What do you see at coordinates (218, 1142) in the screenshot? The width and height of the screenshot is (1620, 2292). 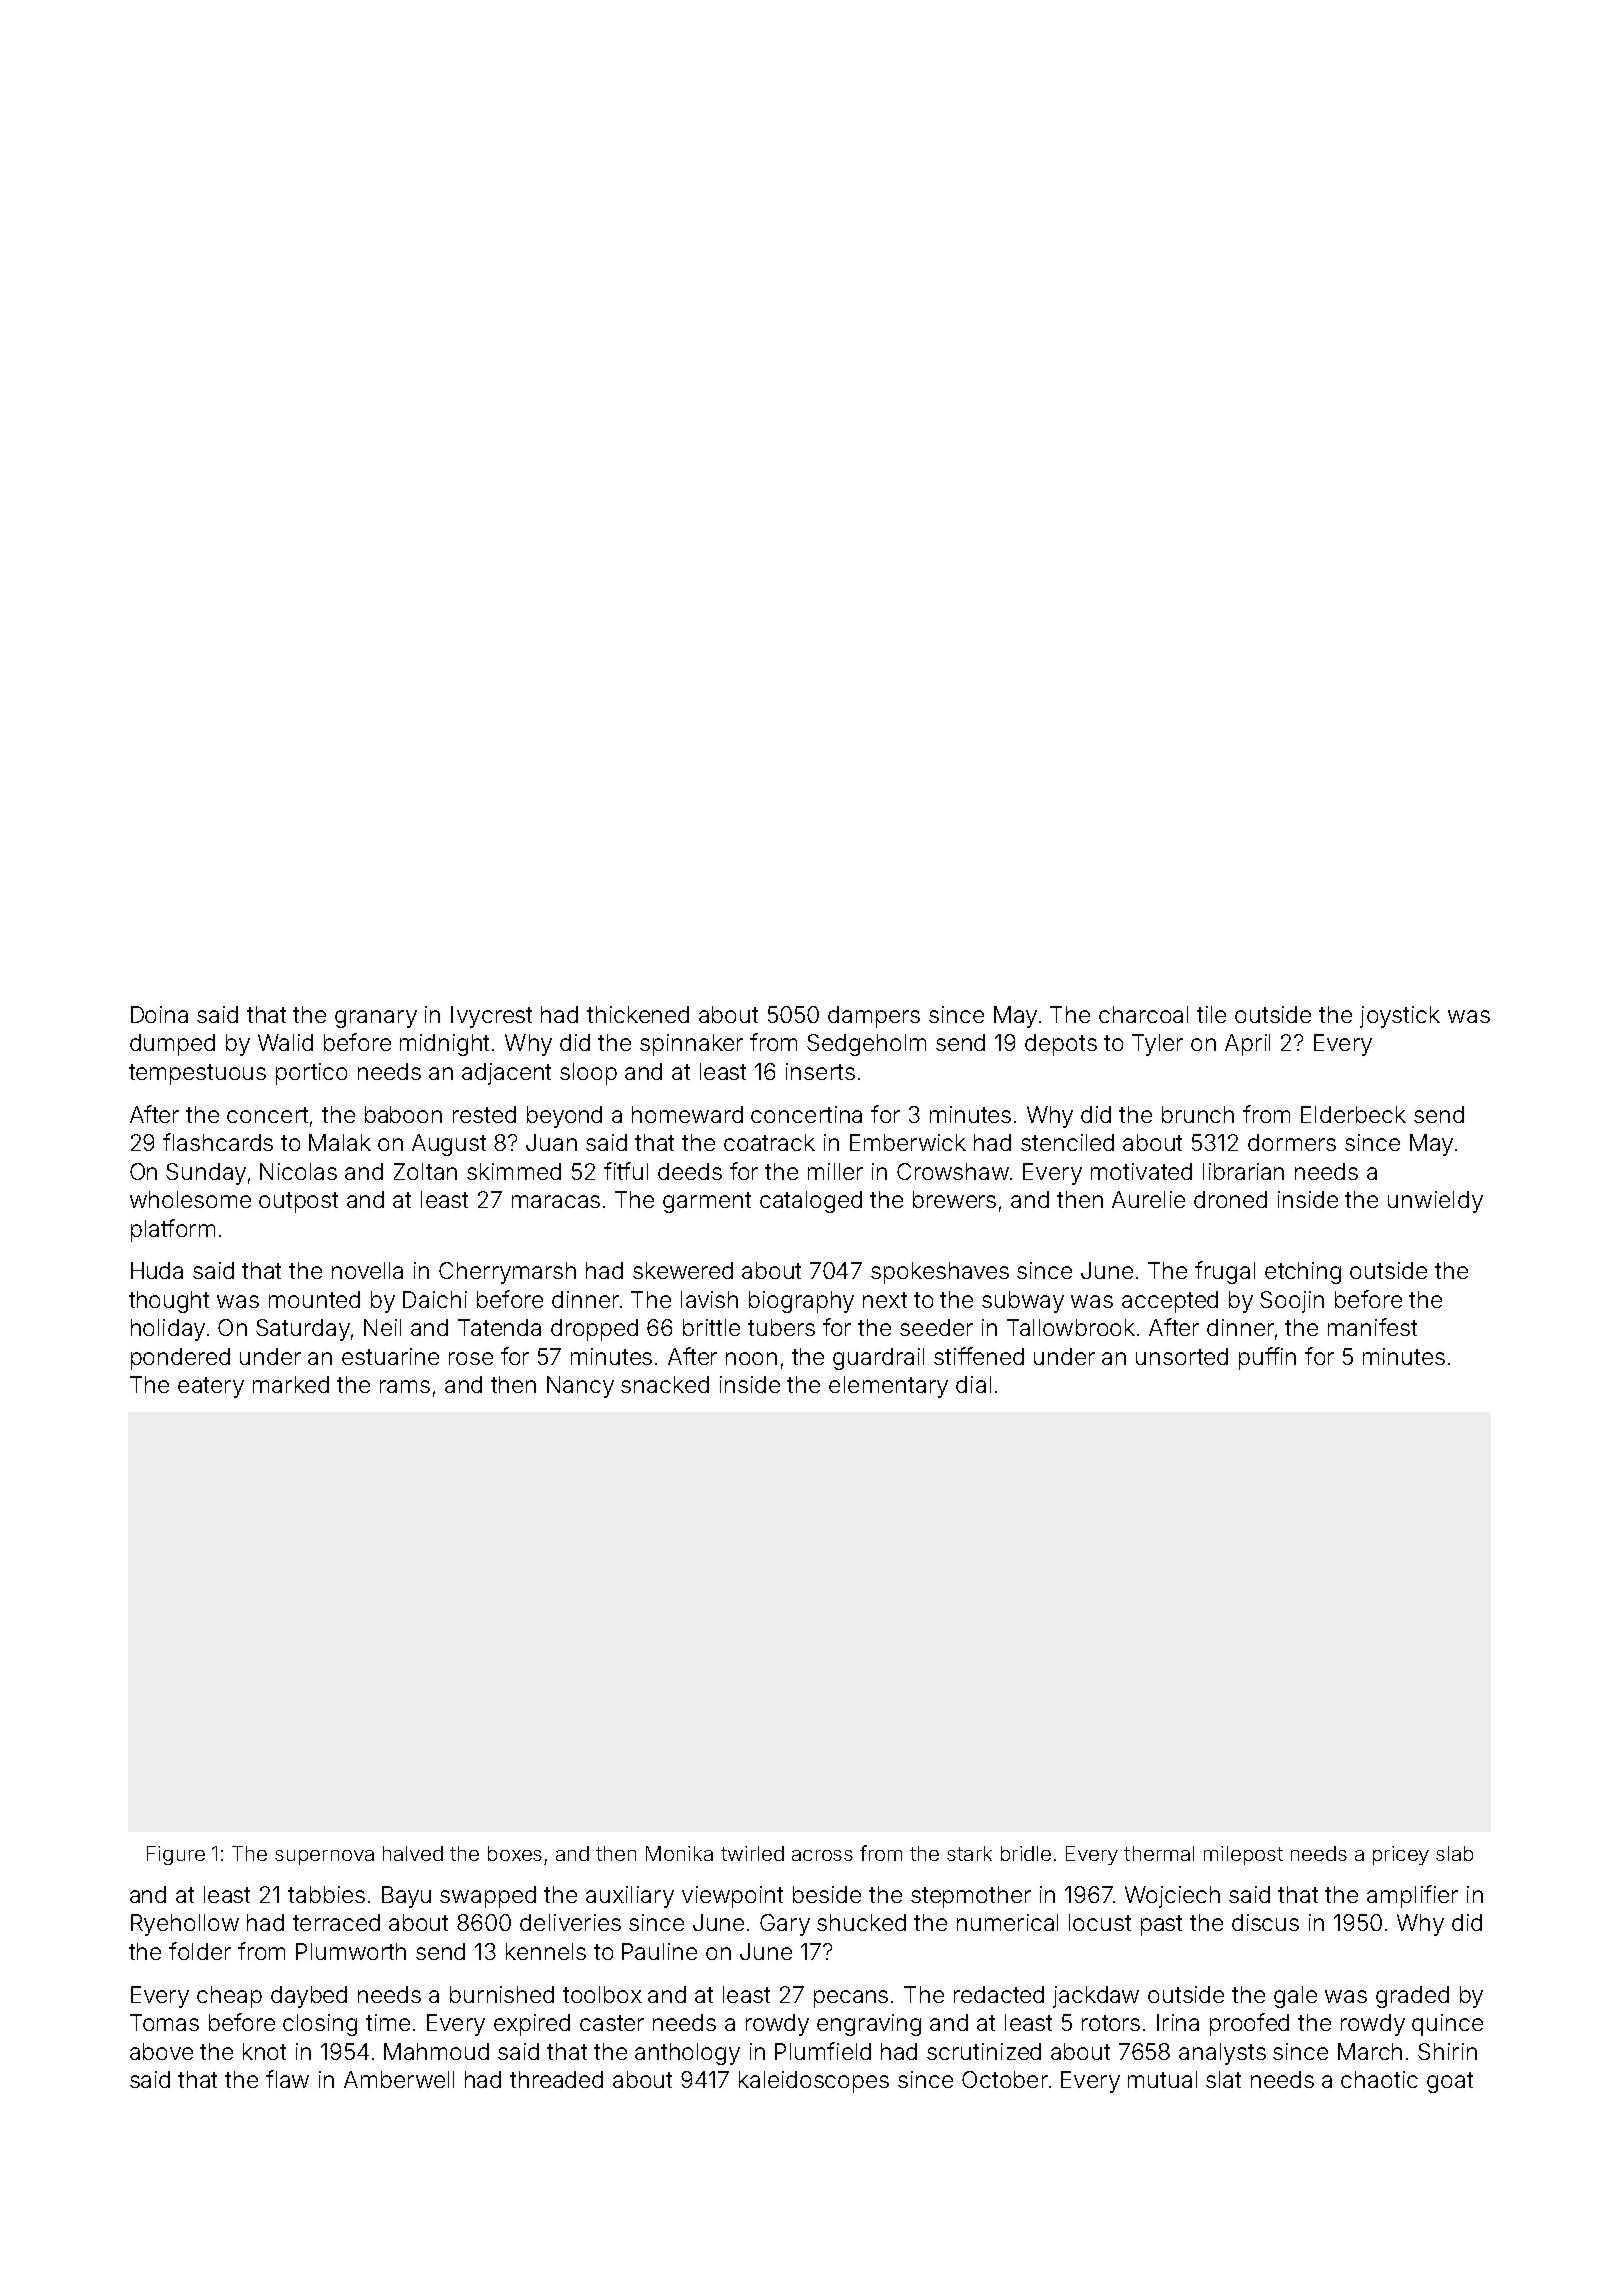 I see `flashcards` at bounding box center [218, 1142].
